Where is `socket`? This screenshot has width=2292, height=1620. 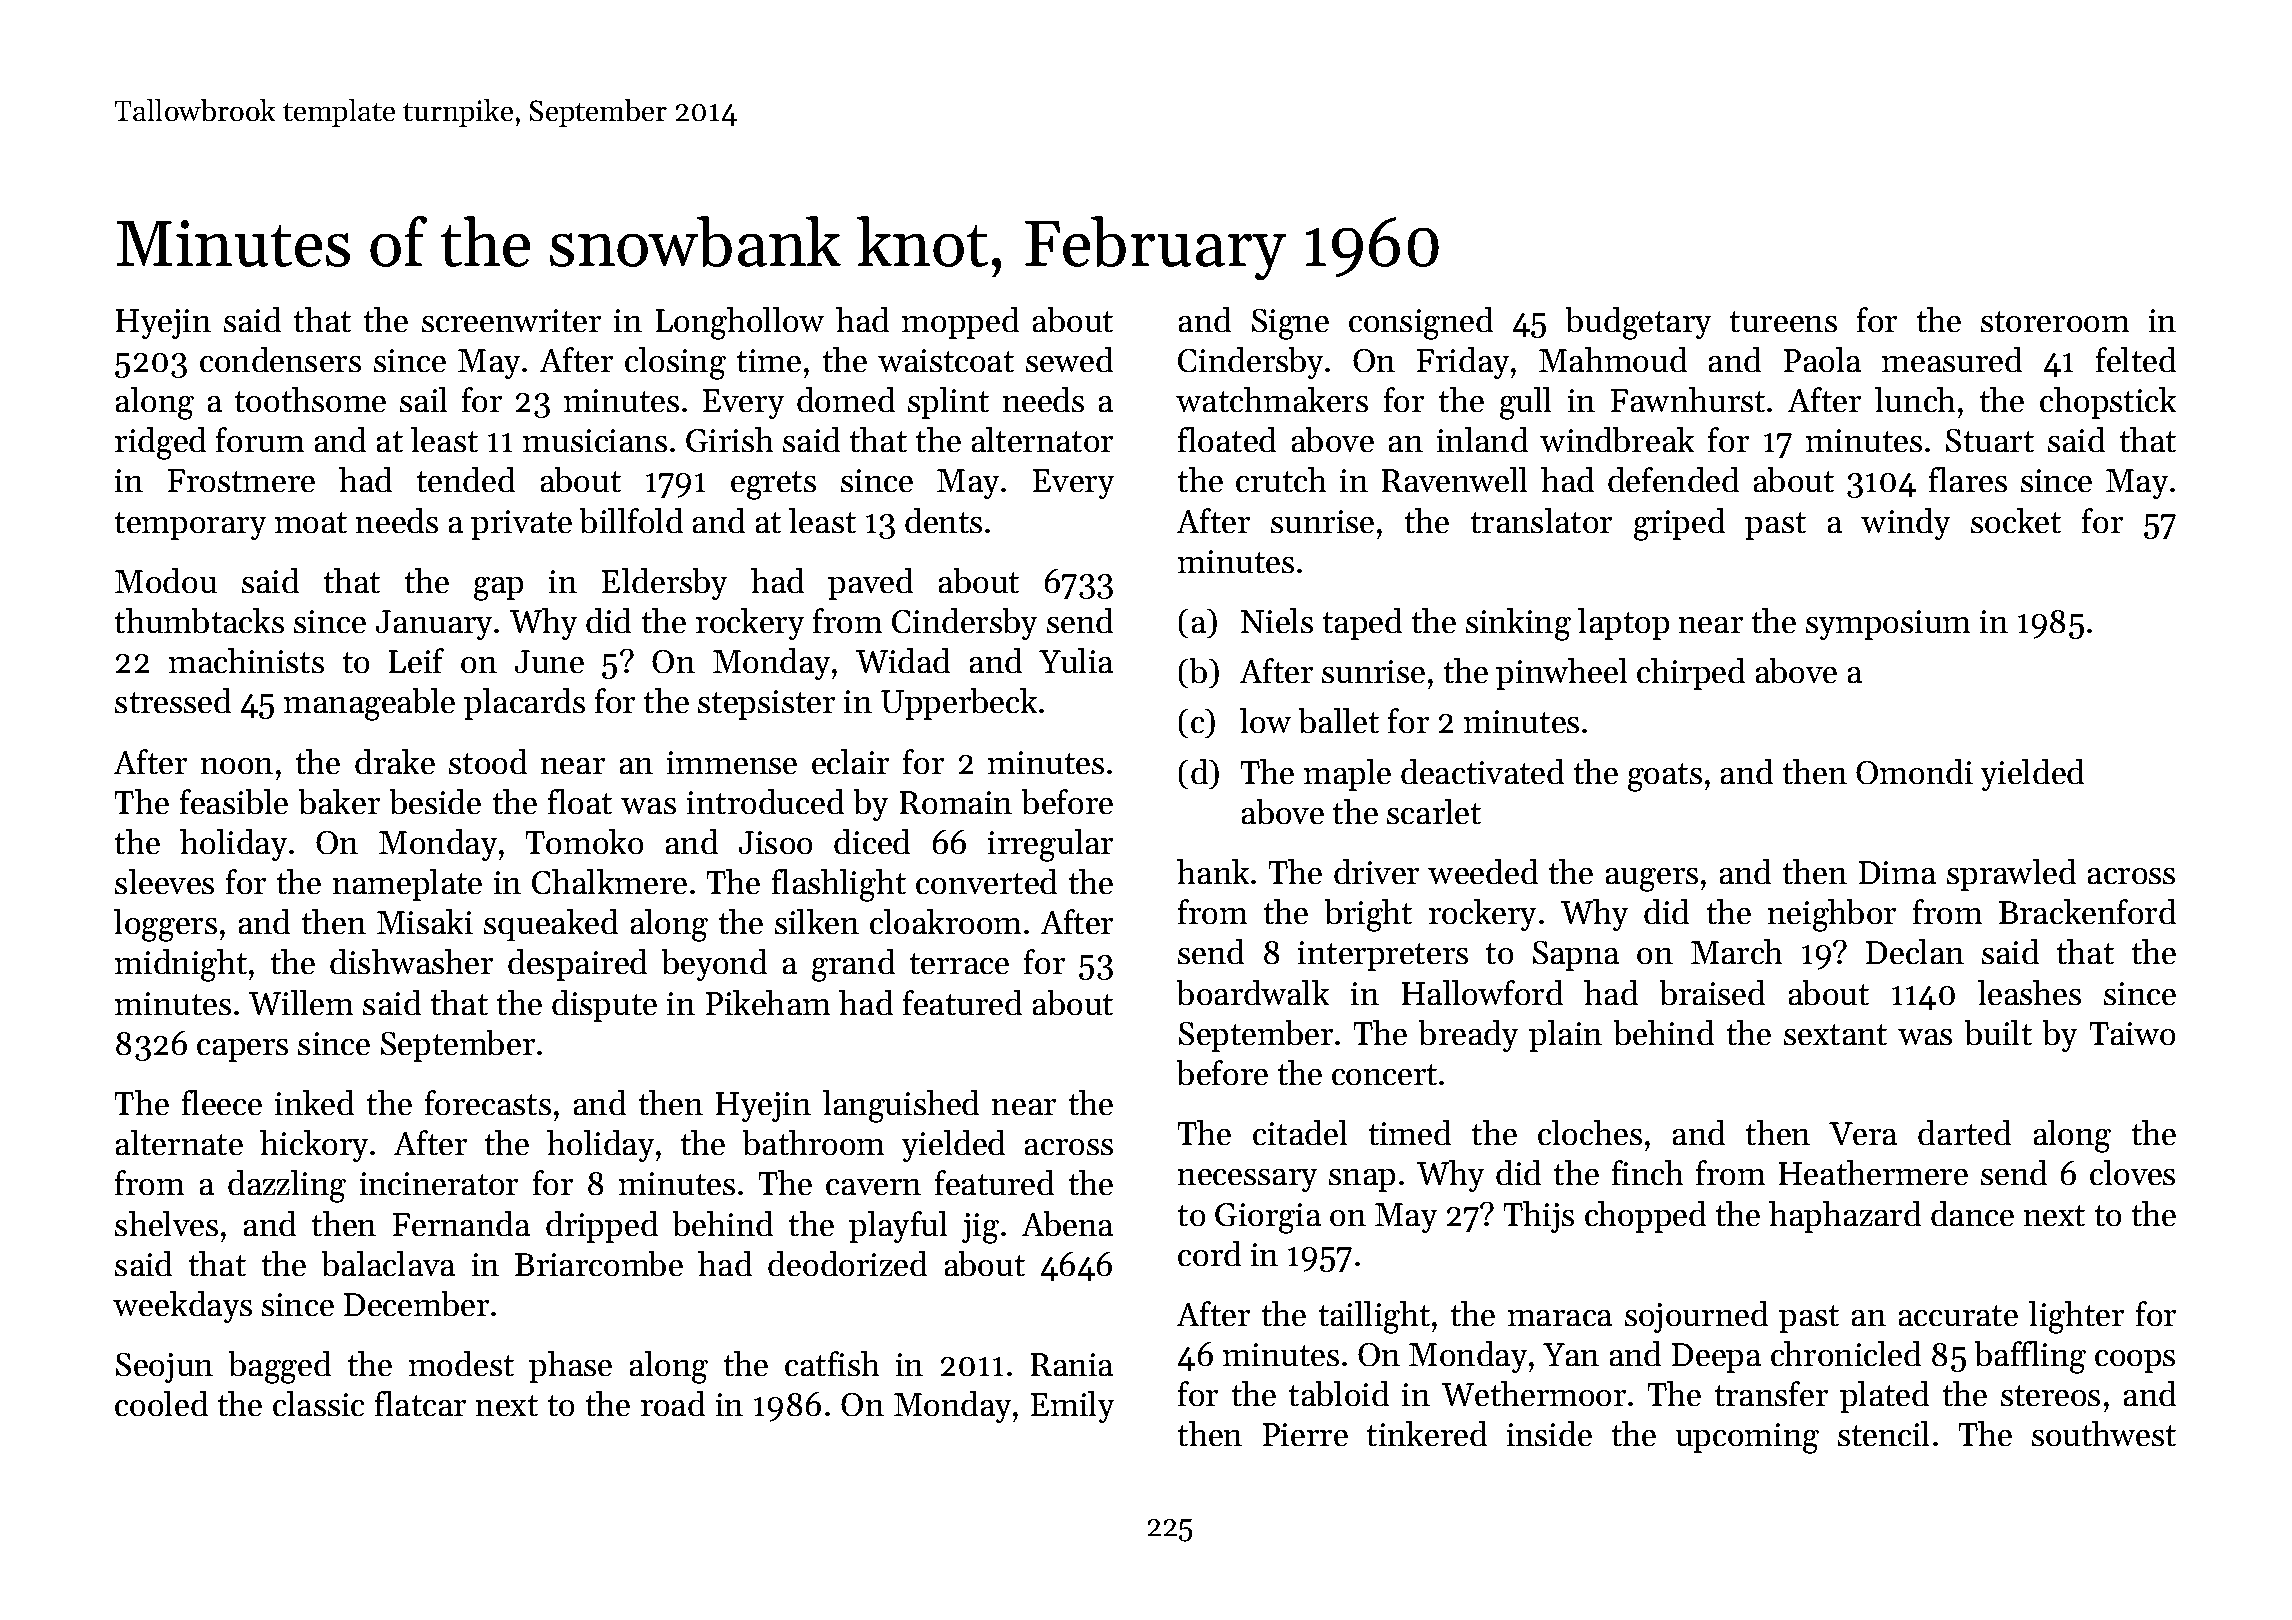
socket is located at coordinates (2016, 520).
